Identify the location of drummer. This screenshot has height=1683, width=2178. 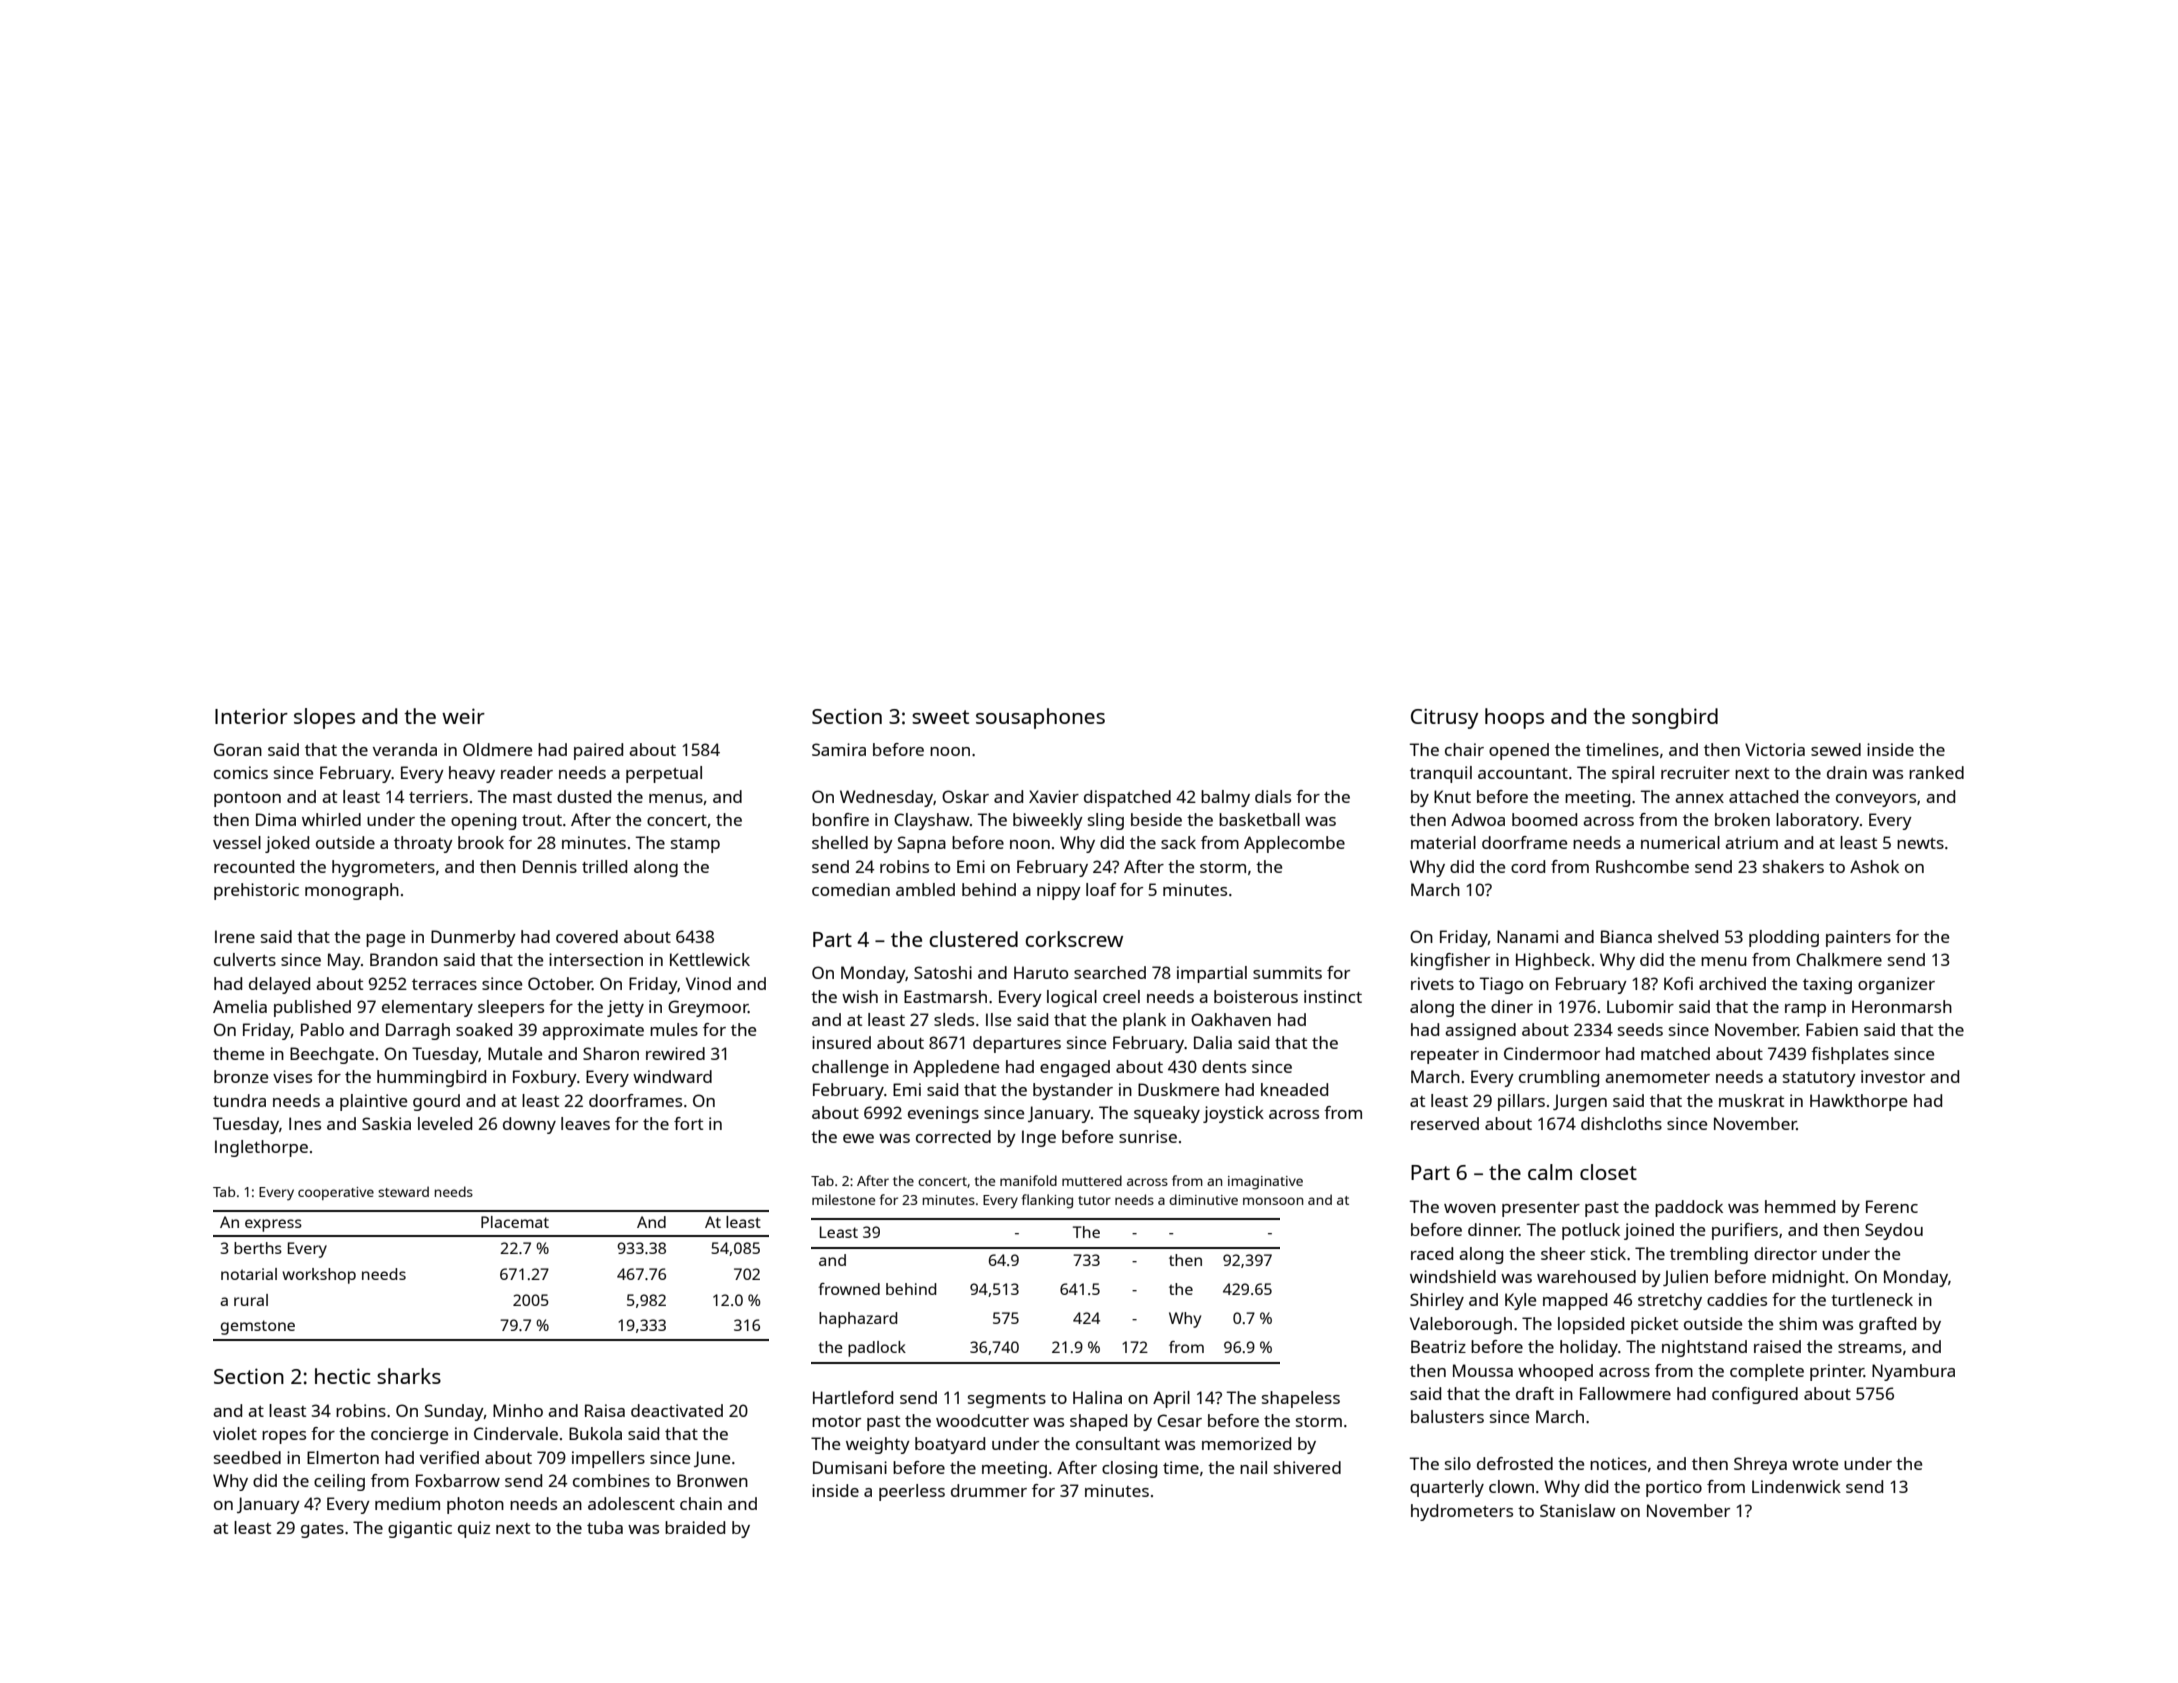
(989, 1490).
